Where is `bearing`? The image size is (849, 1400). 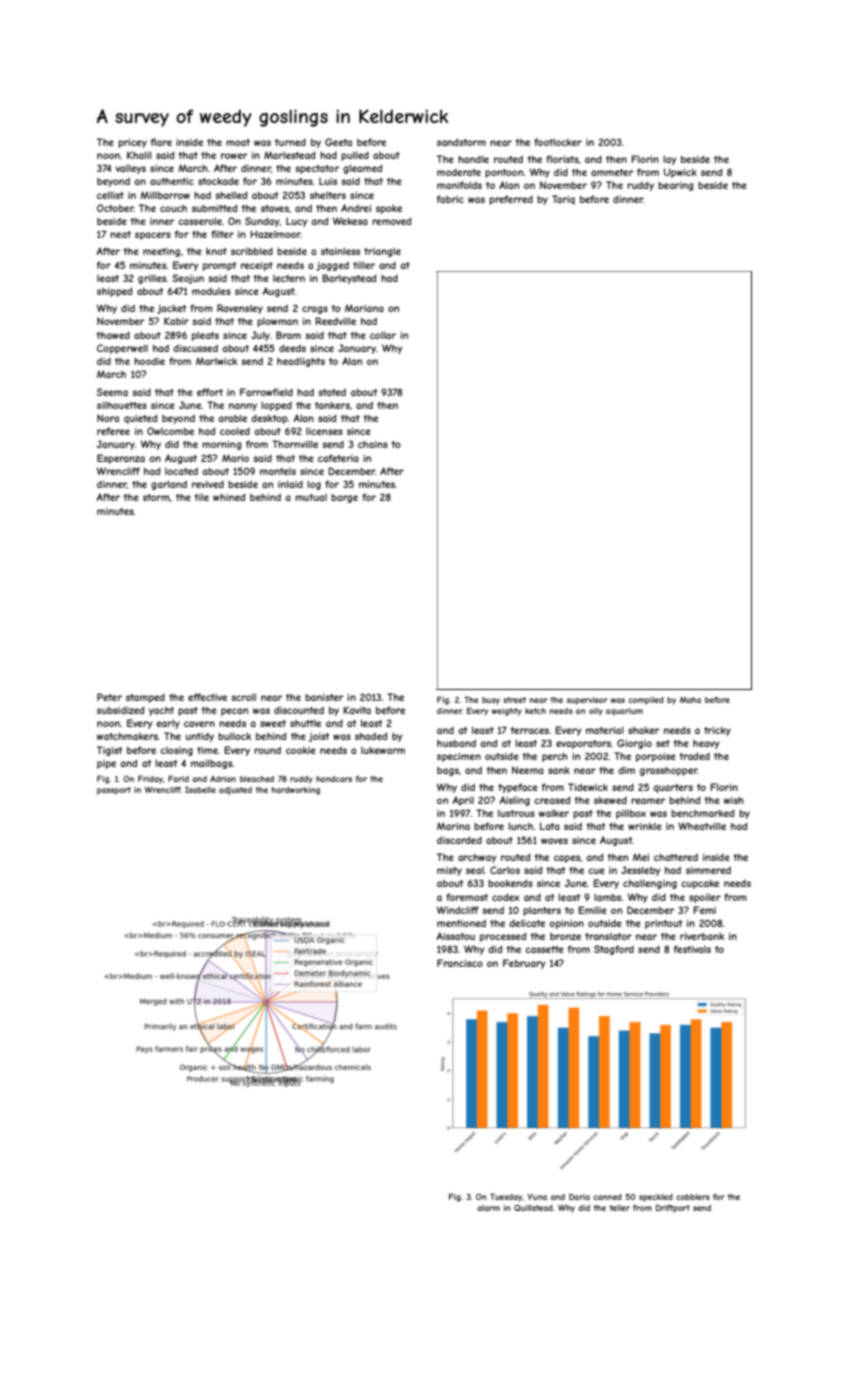 bearing is located at coordinates (675, 186).
